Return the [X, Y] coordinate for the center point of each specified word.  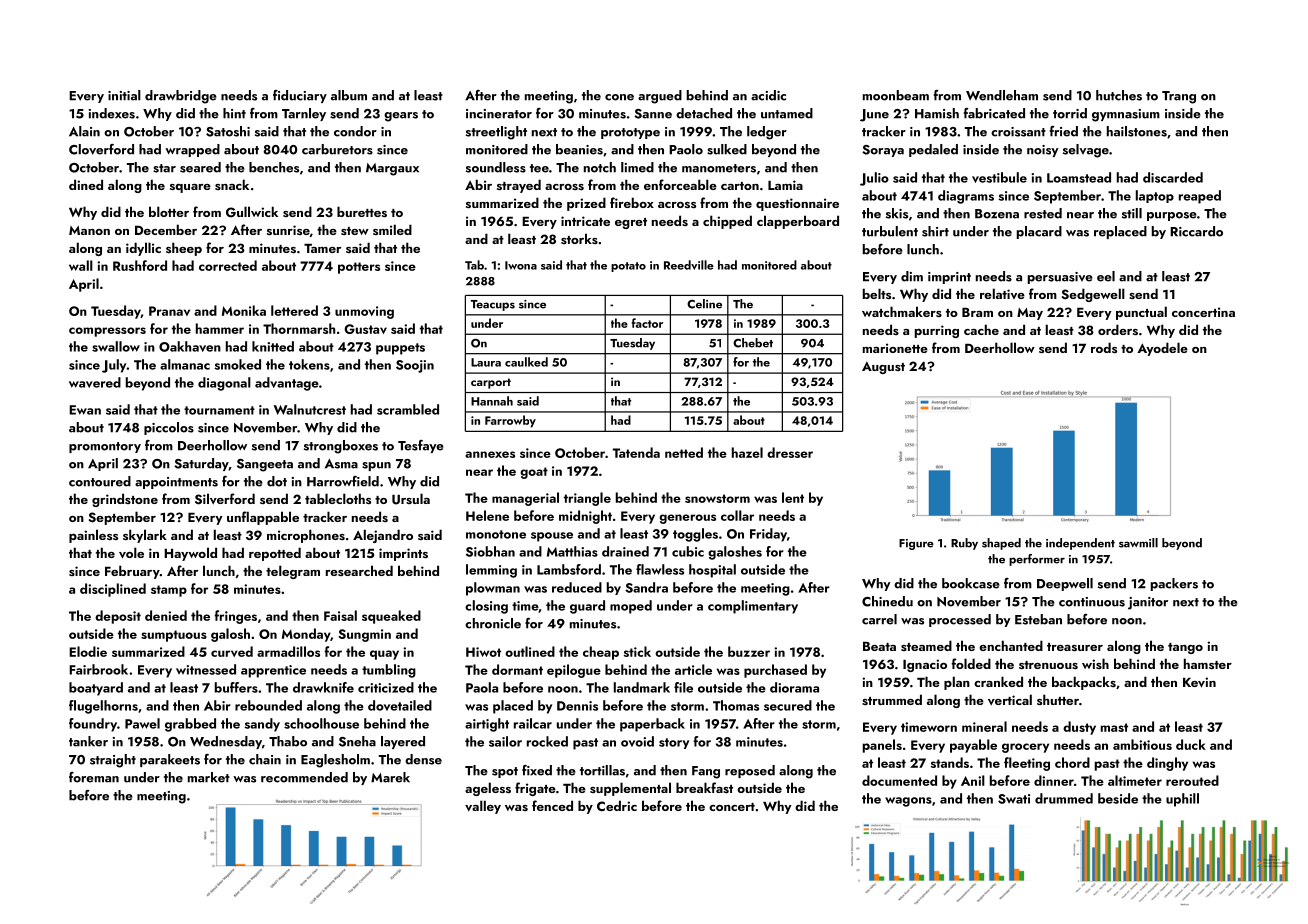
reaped [1200, 197]
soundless [496, 167]
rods [1104, 347]
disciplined [113, 590]
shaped [1001, 544]
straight [113, 761]
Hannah [492, 401]
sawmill [1138, 543]
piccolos [169, 428]
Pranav [169, 311]
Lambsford [569, 569]
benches [274, 167]
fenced [552, 805]
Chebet [753, 343]
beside [1118, 798]
